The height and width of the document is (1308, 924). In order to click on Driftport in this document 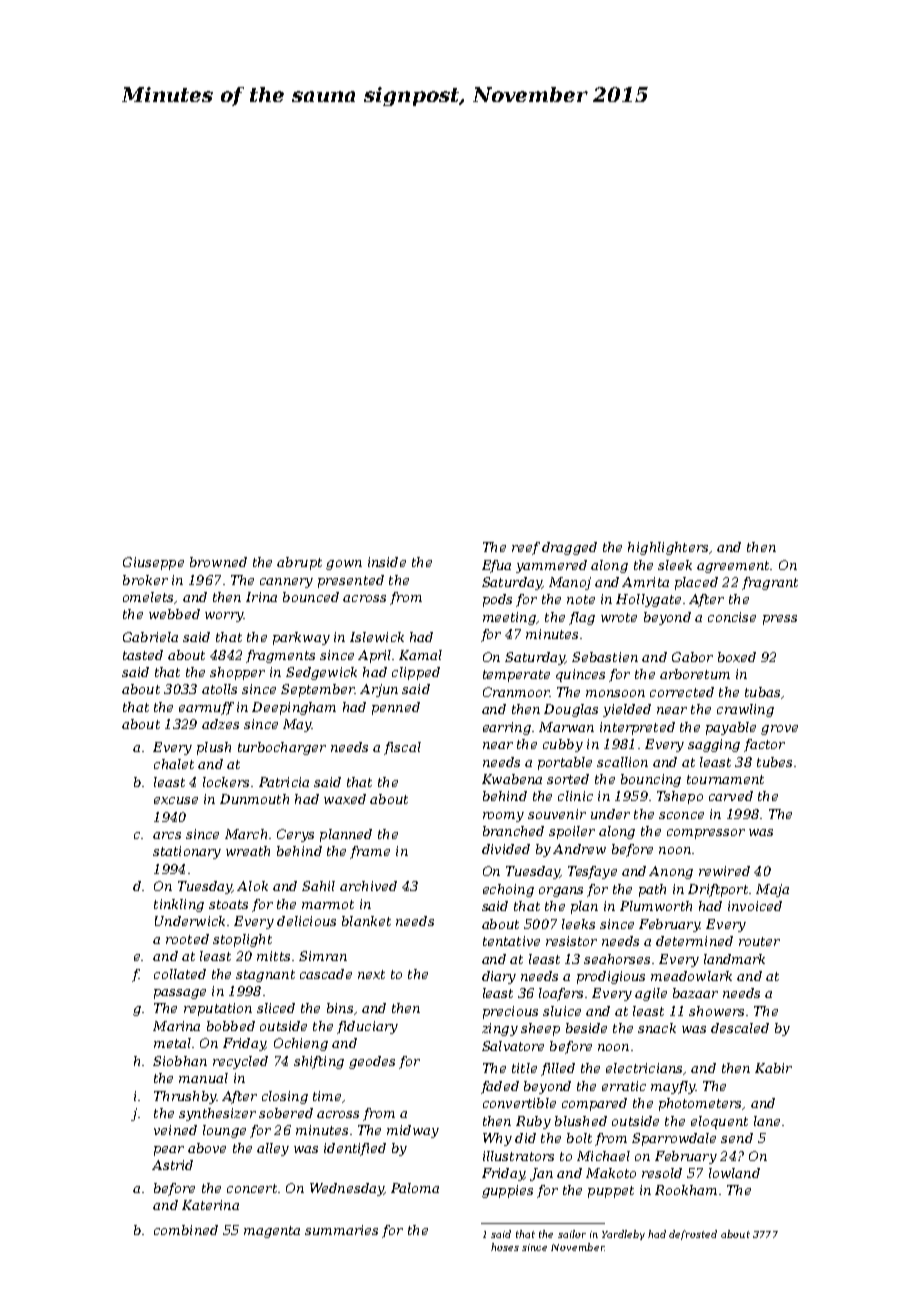, I will do `click(718, 890)`.
